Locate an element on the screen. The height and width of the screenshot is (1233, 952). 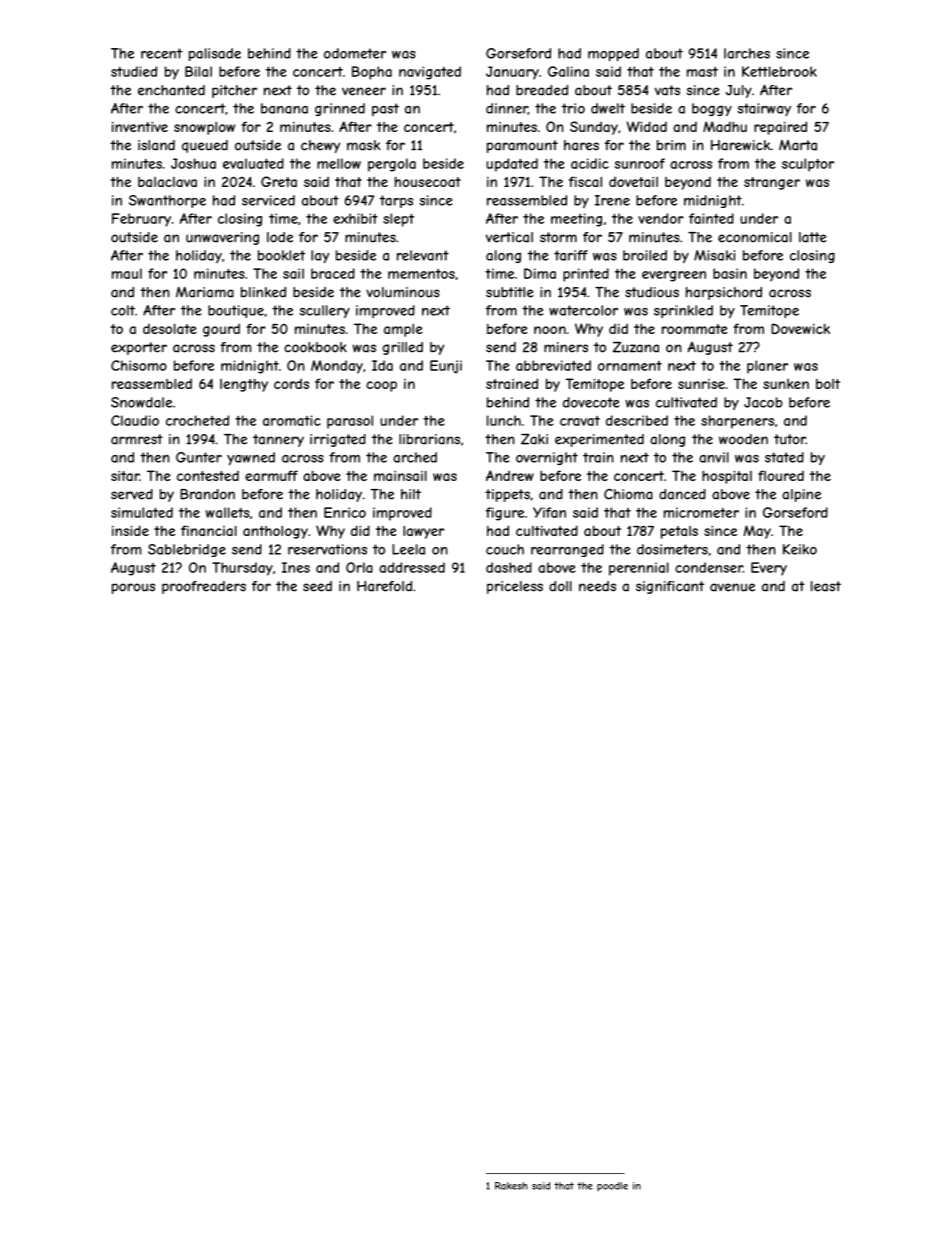
proofreaders is located at coordinates (204, 587).
